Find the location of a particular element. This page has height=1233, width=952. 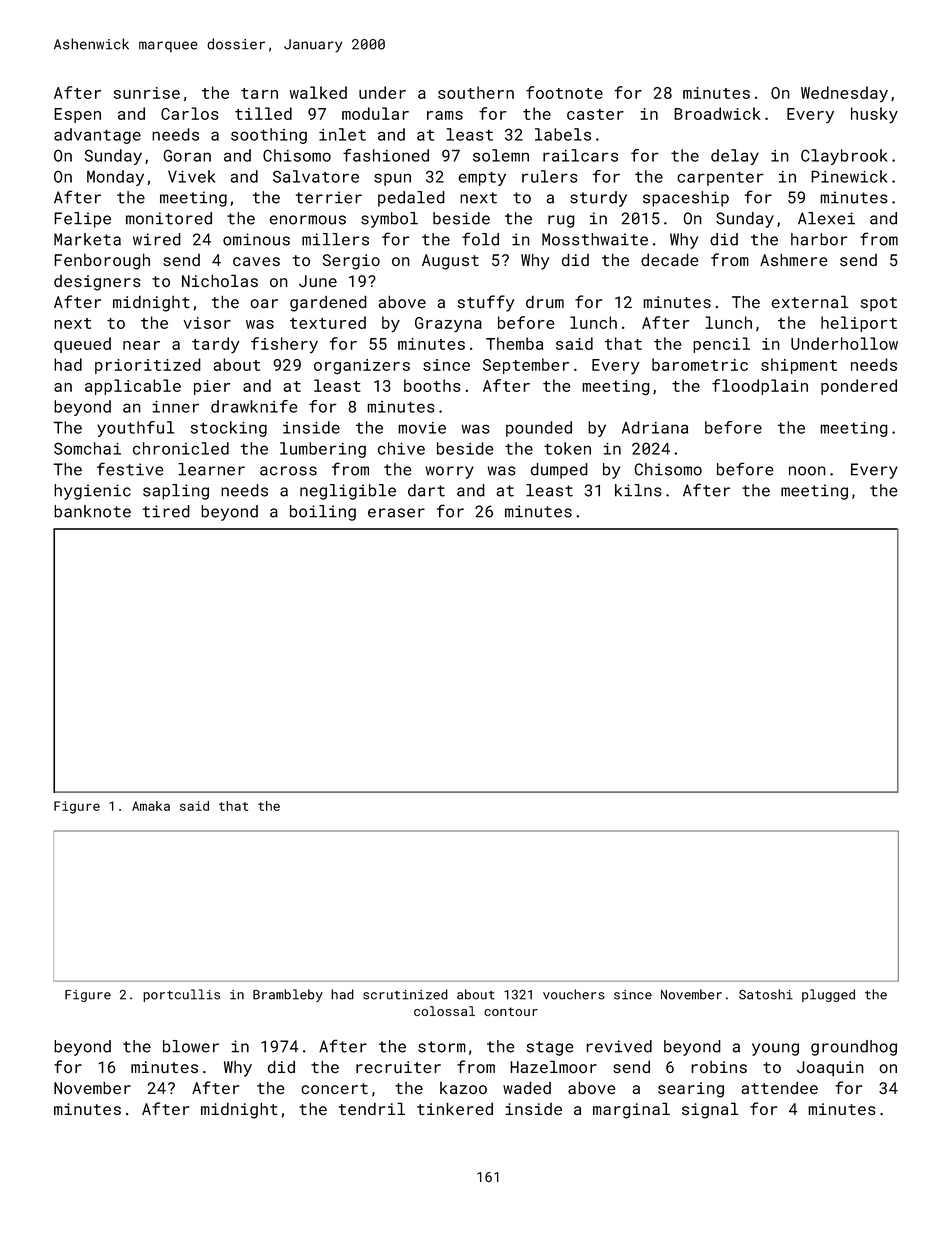

noon is located at coordinates (807, 471).
